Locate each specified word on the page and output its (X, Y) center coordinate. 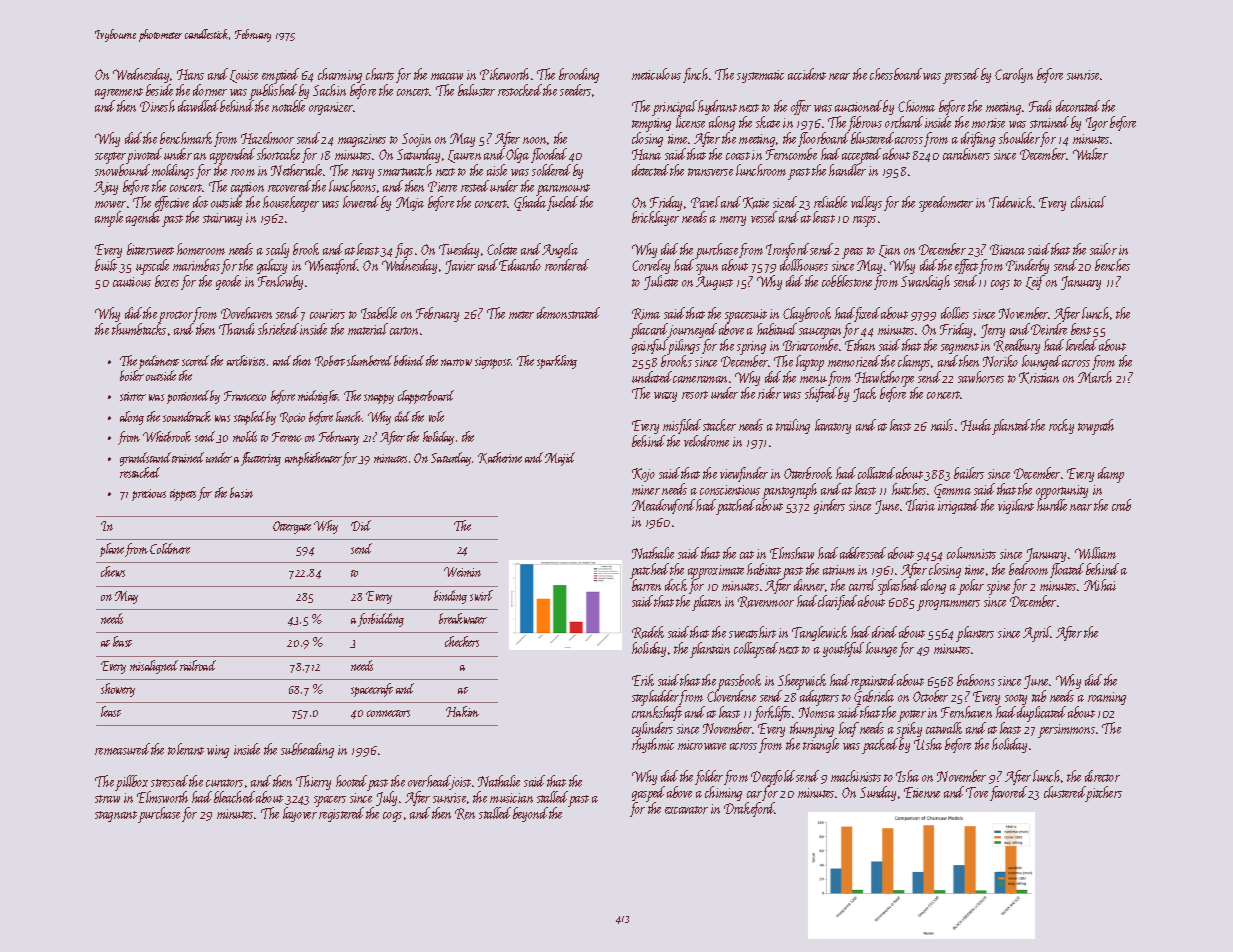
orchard (904, 122)
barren (646, 585)
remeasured (122, 749)
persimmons (1066, 731)
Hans (190, 74)
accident (807, 74)
